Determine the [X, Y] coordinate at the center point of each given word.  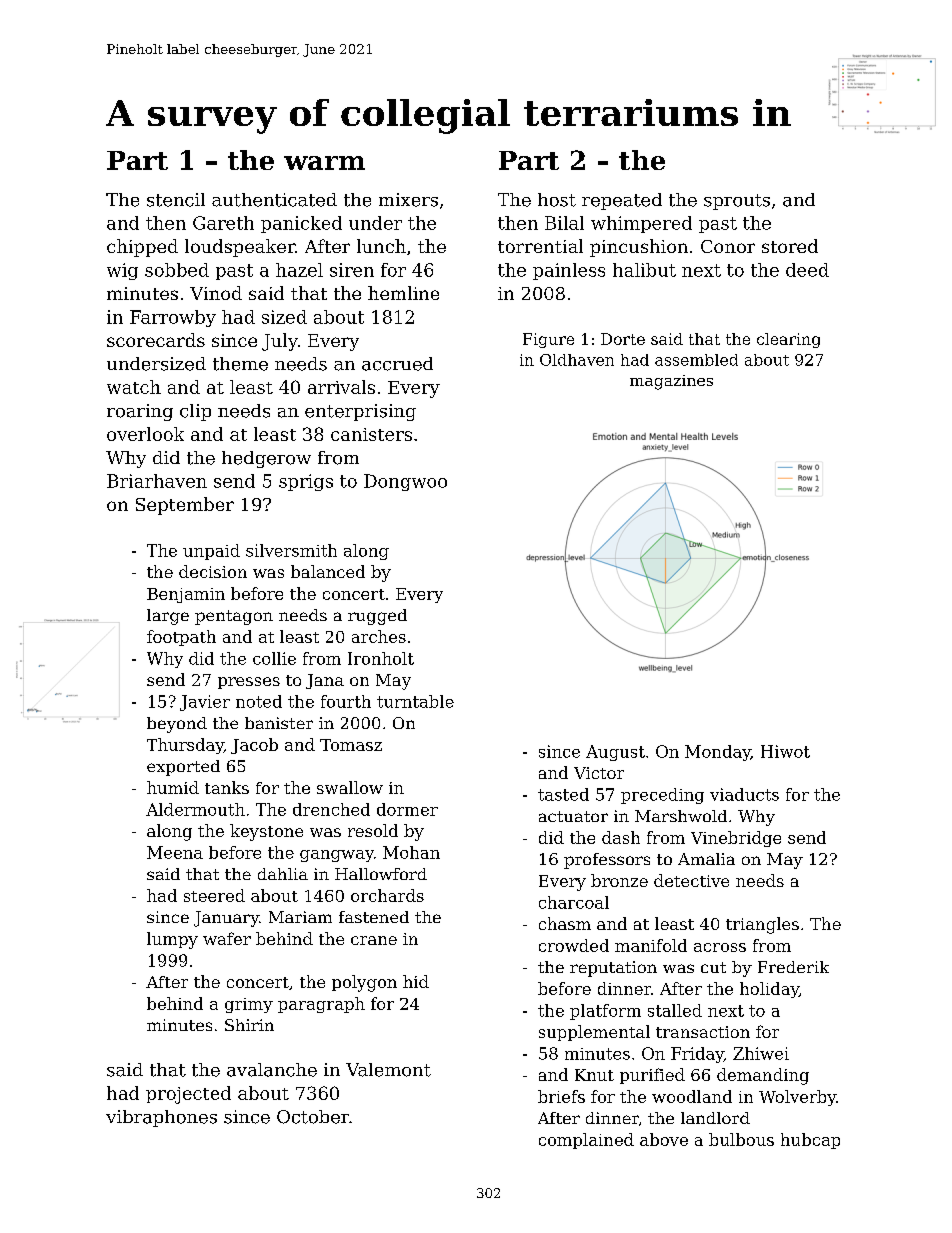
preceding [662, 796]
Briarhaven [157, 481]
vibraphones [161, 1118]
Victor [599, 773]
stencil [176, 200]
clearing [788, 340]
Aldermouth [195, 809]
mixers [408, 200]
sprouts [737, 202]
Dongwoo [405, 482]
